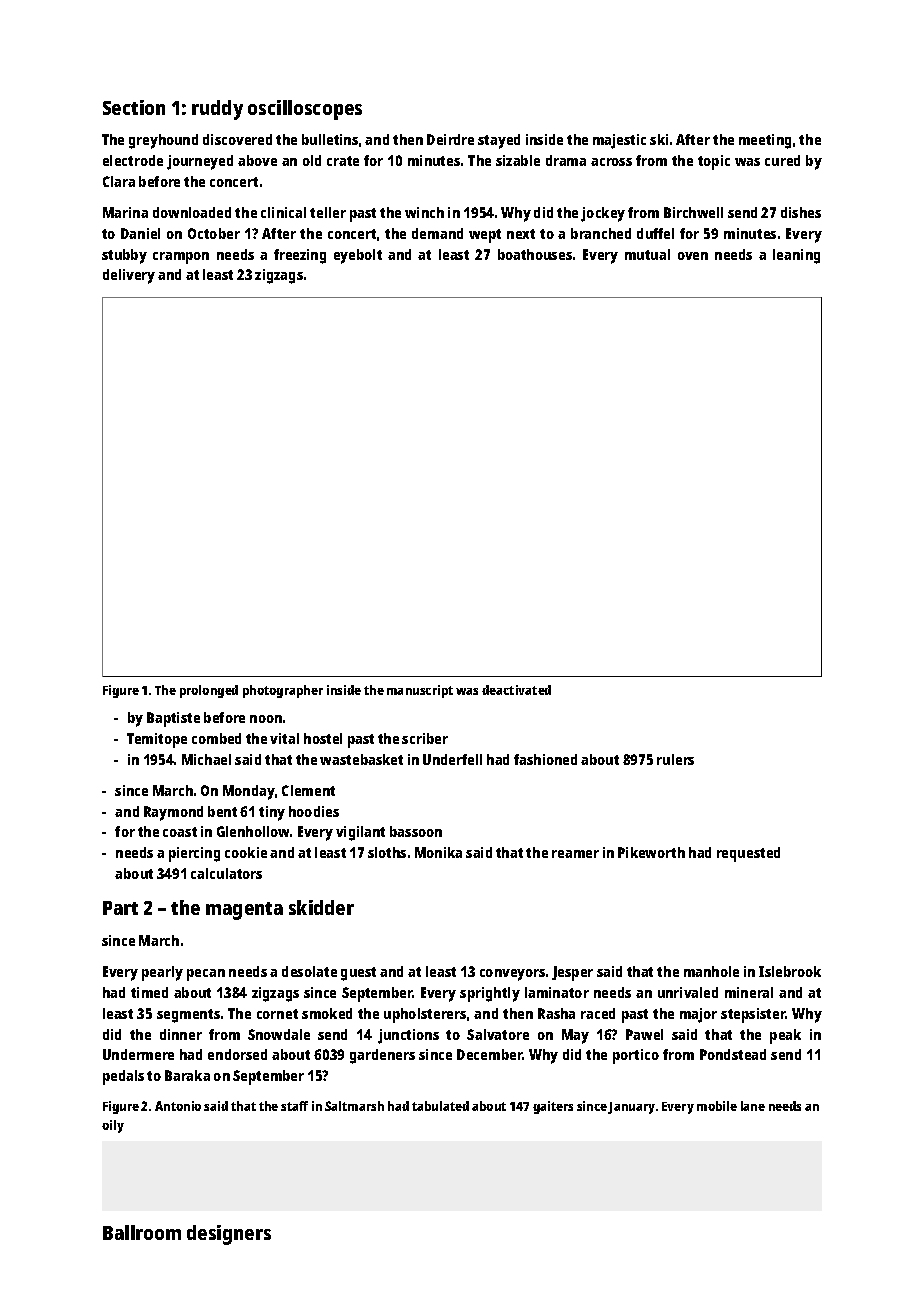 The height and width of the image is (1308, 924). I want to click on staff, so click(294, 1106).
